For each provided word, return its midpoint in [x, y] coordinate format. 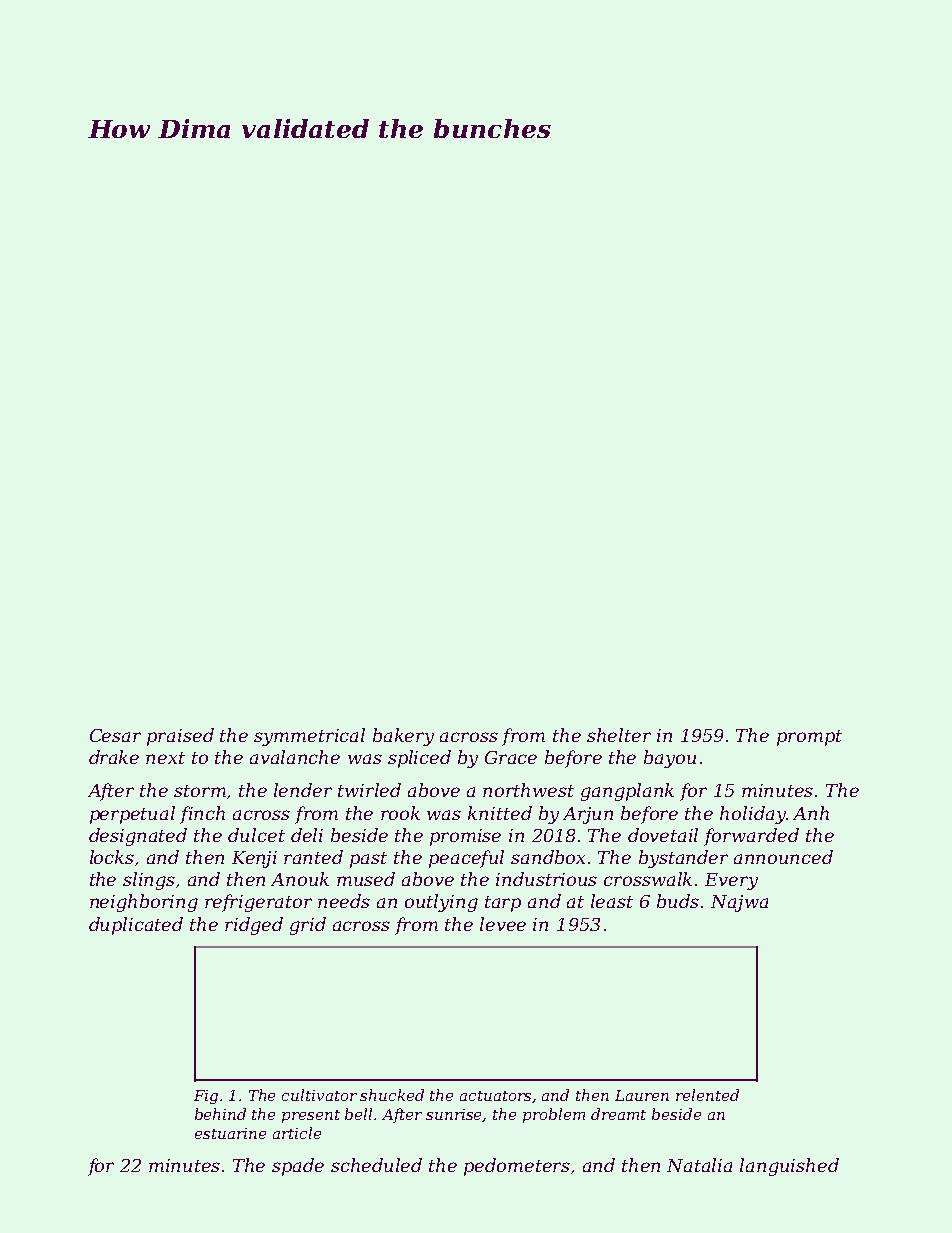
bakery [403, 737]
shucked [392, 1095]
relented [707, 1095]
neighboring [144, 903]
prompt [809, 738]
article [297, 1133]
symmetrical [309, 737]
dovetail [663, 835]
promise [465, 837]
